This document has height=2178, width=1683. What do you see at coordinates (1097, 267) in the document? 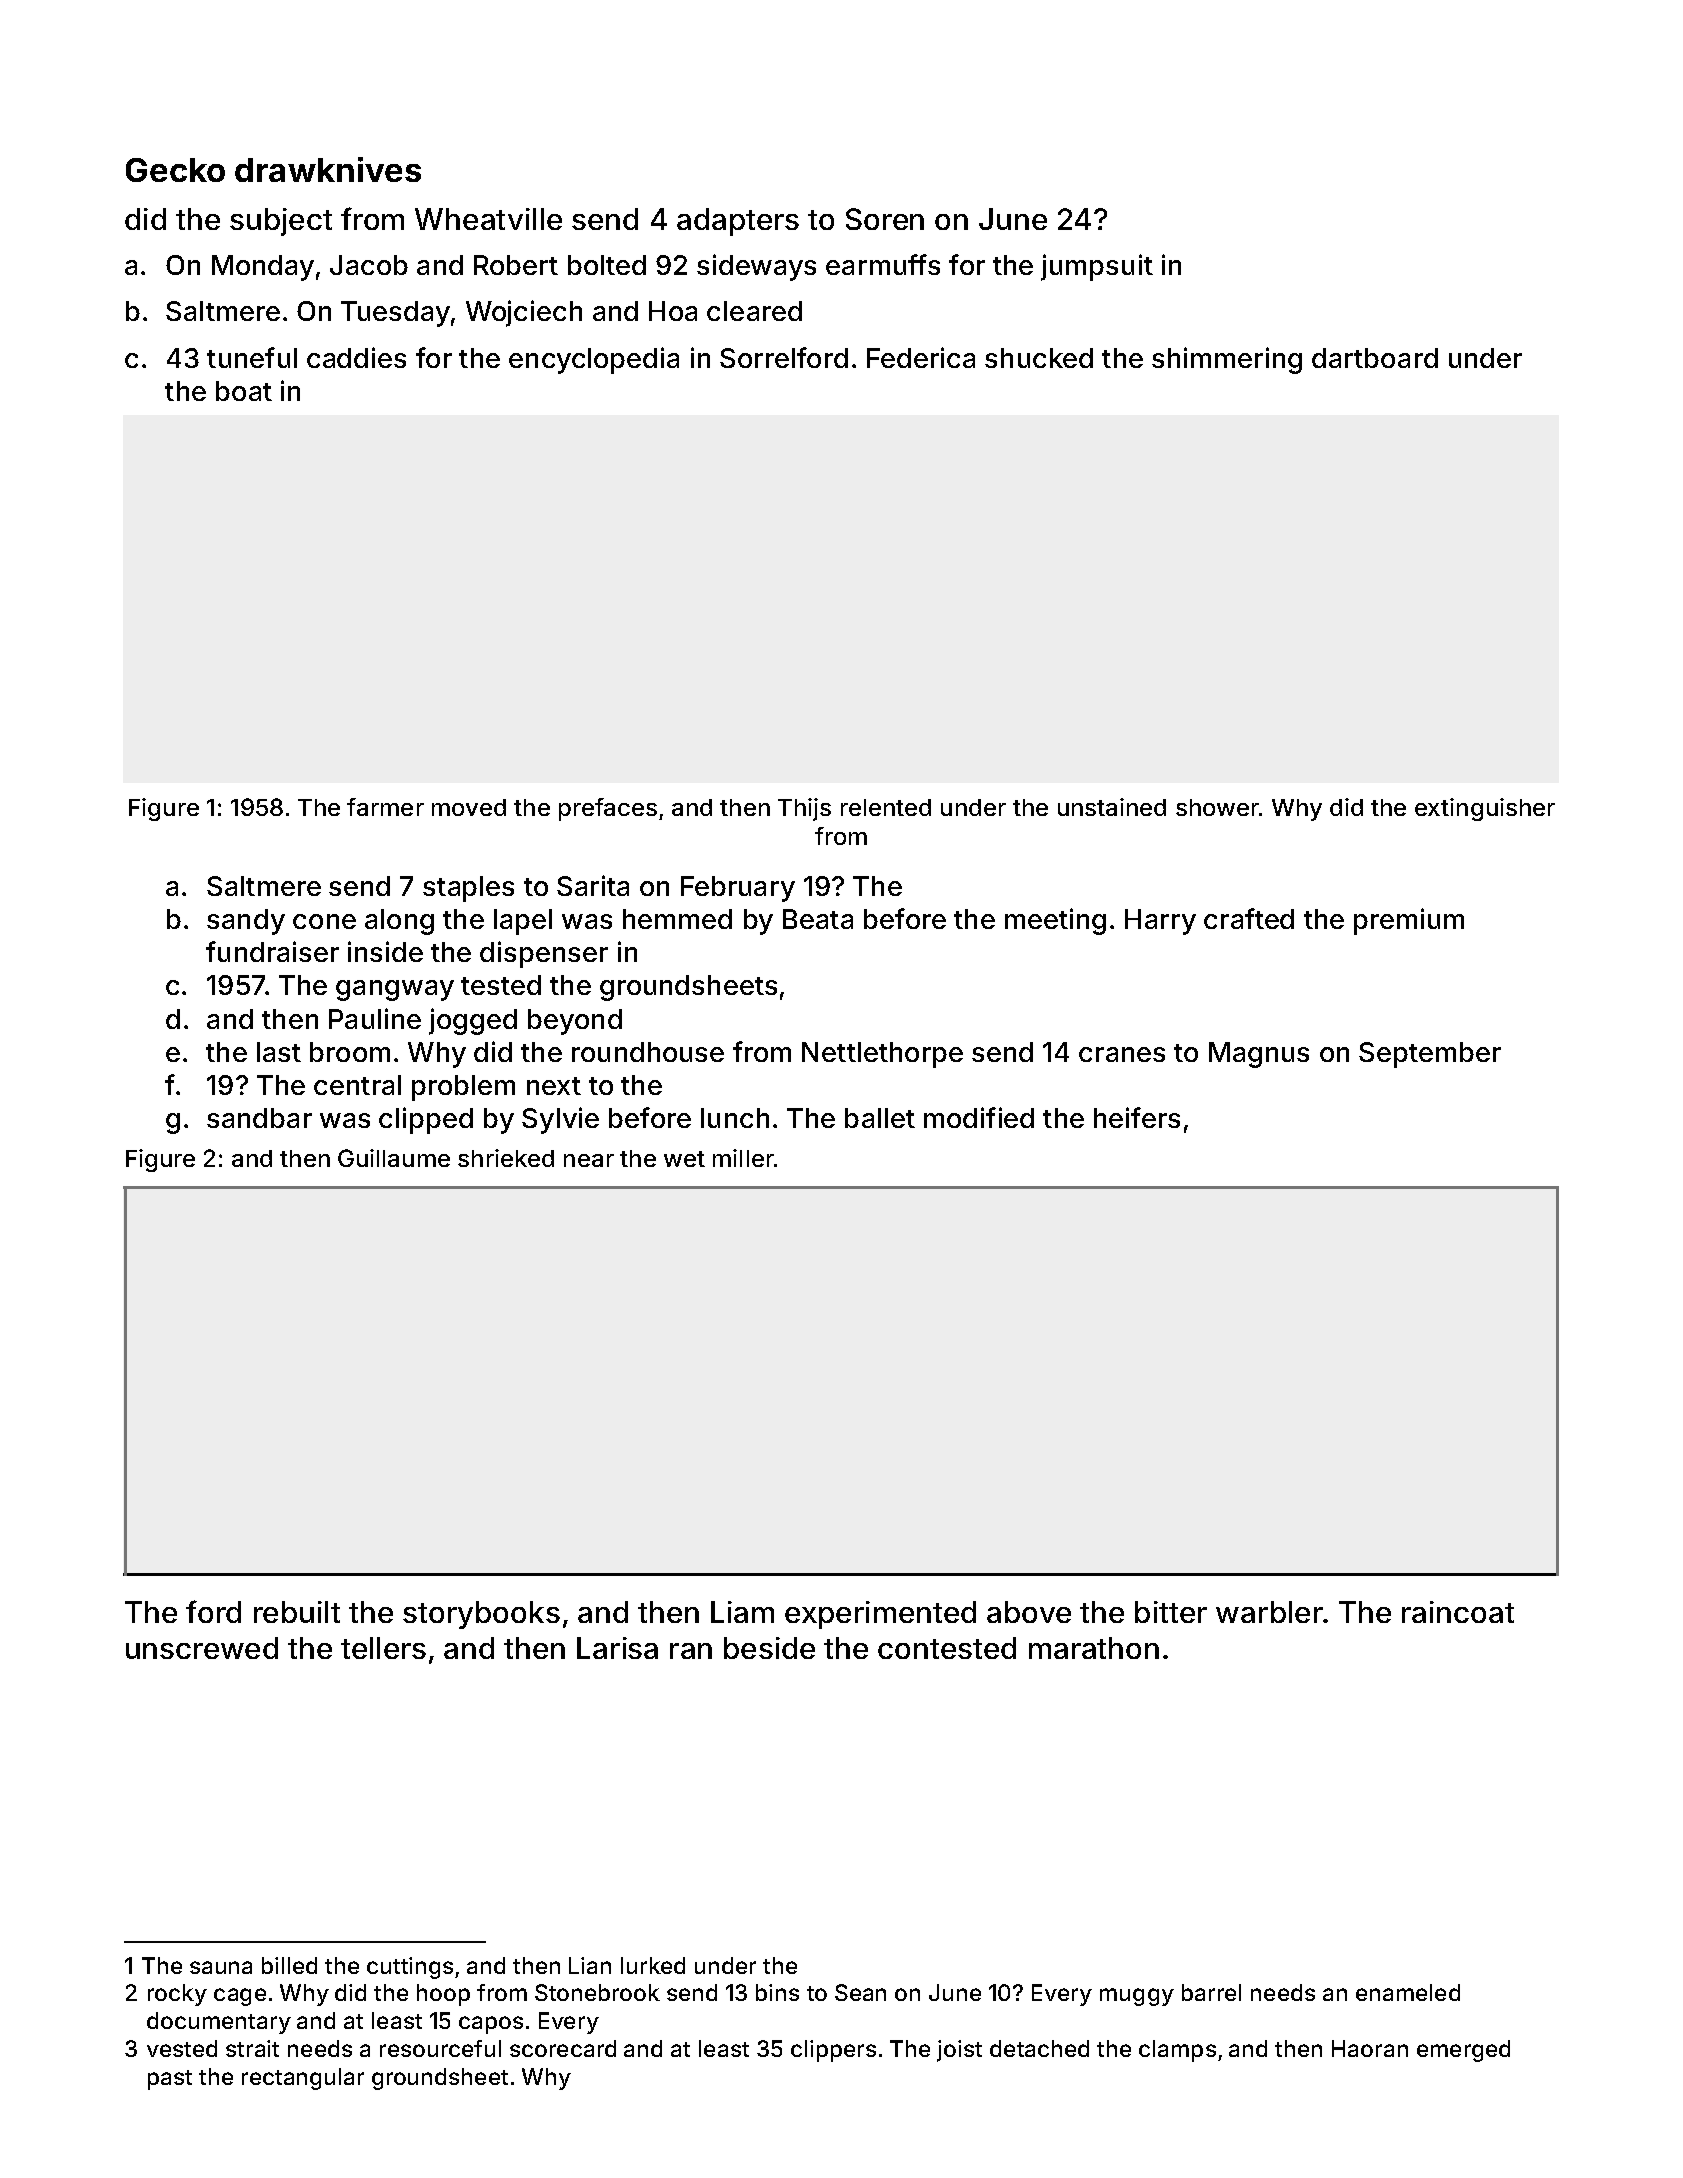
I see `jumpsuit` at bounding box center [1097, 267].
